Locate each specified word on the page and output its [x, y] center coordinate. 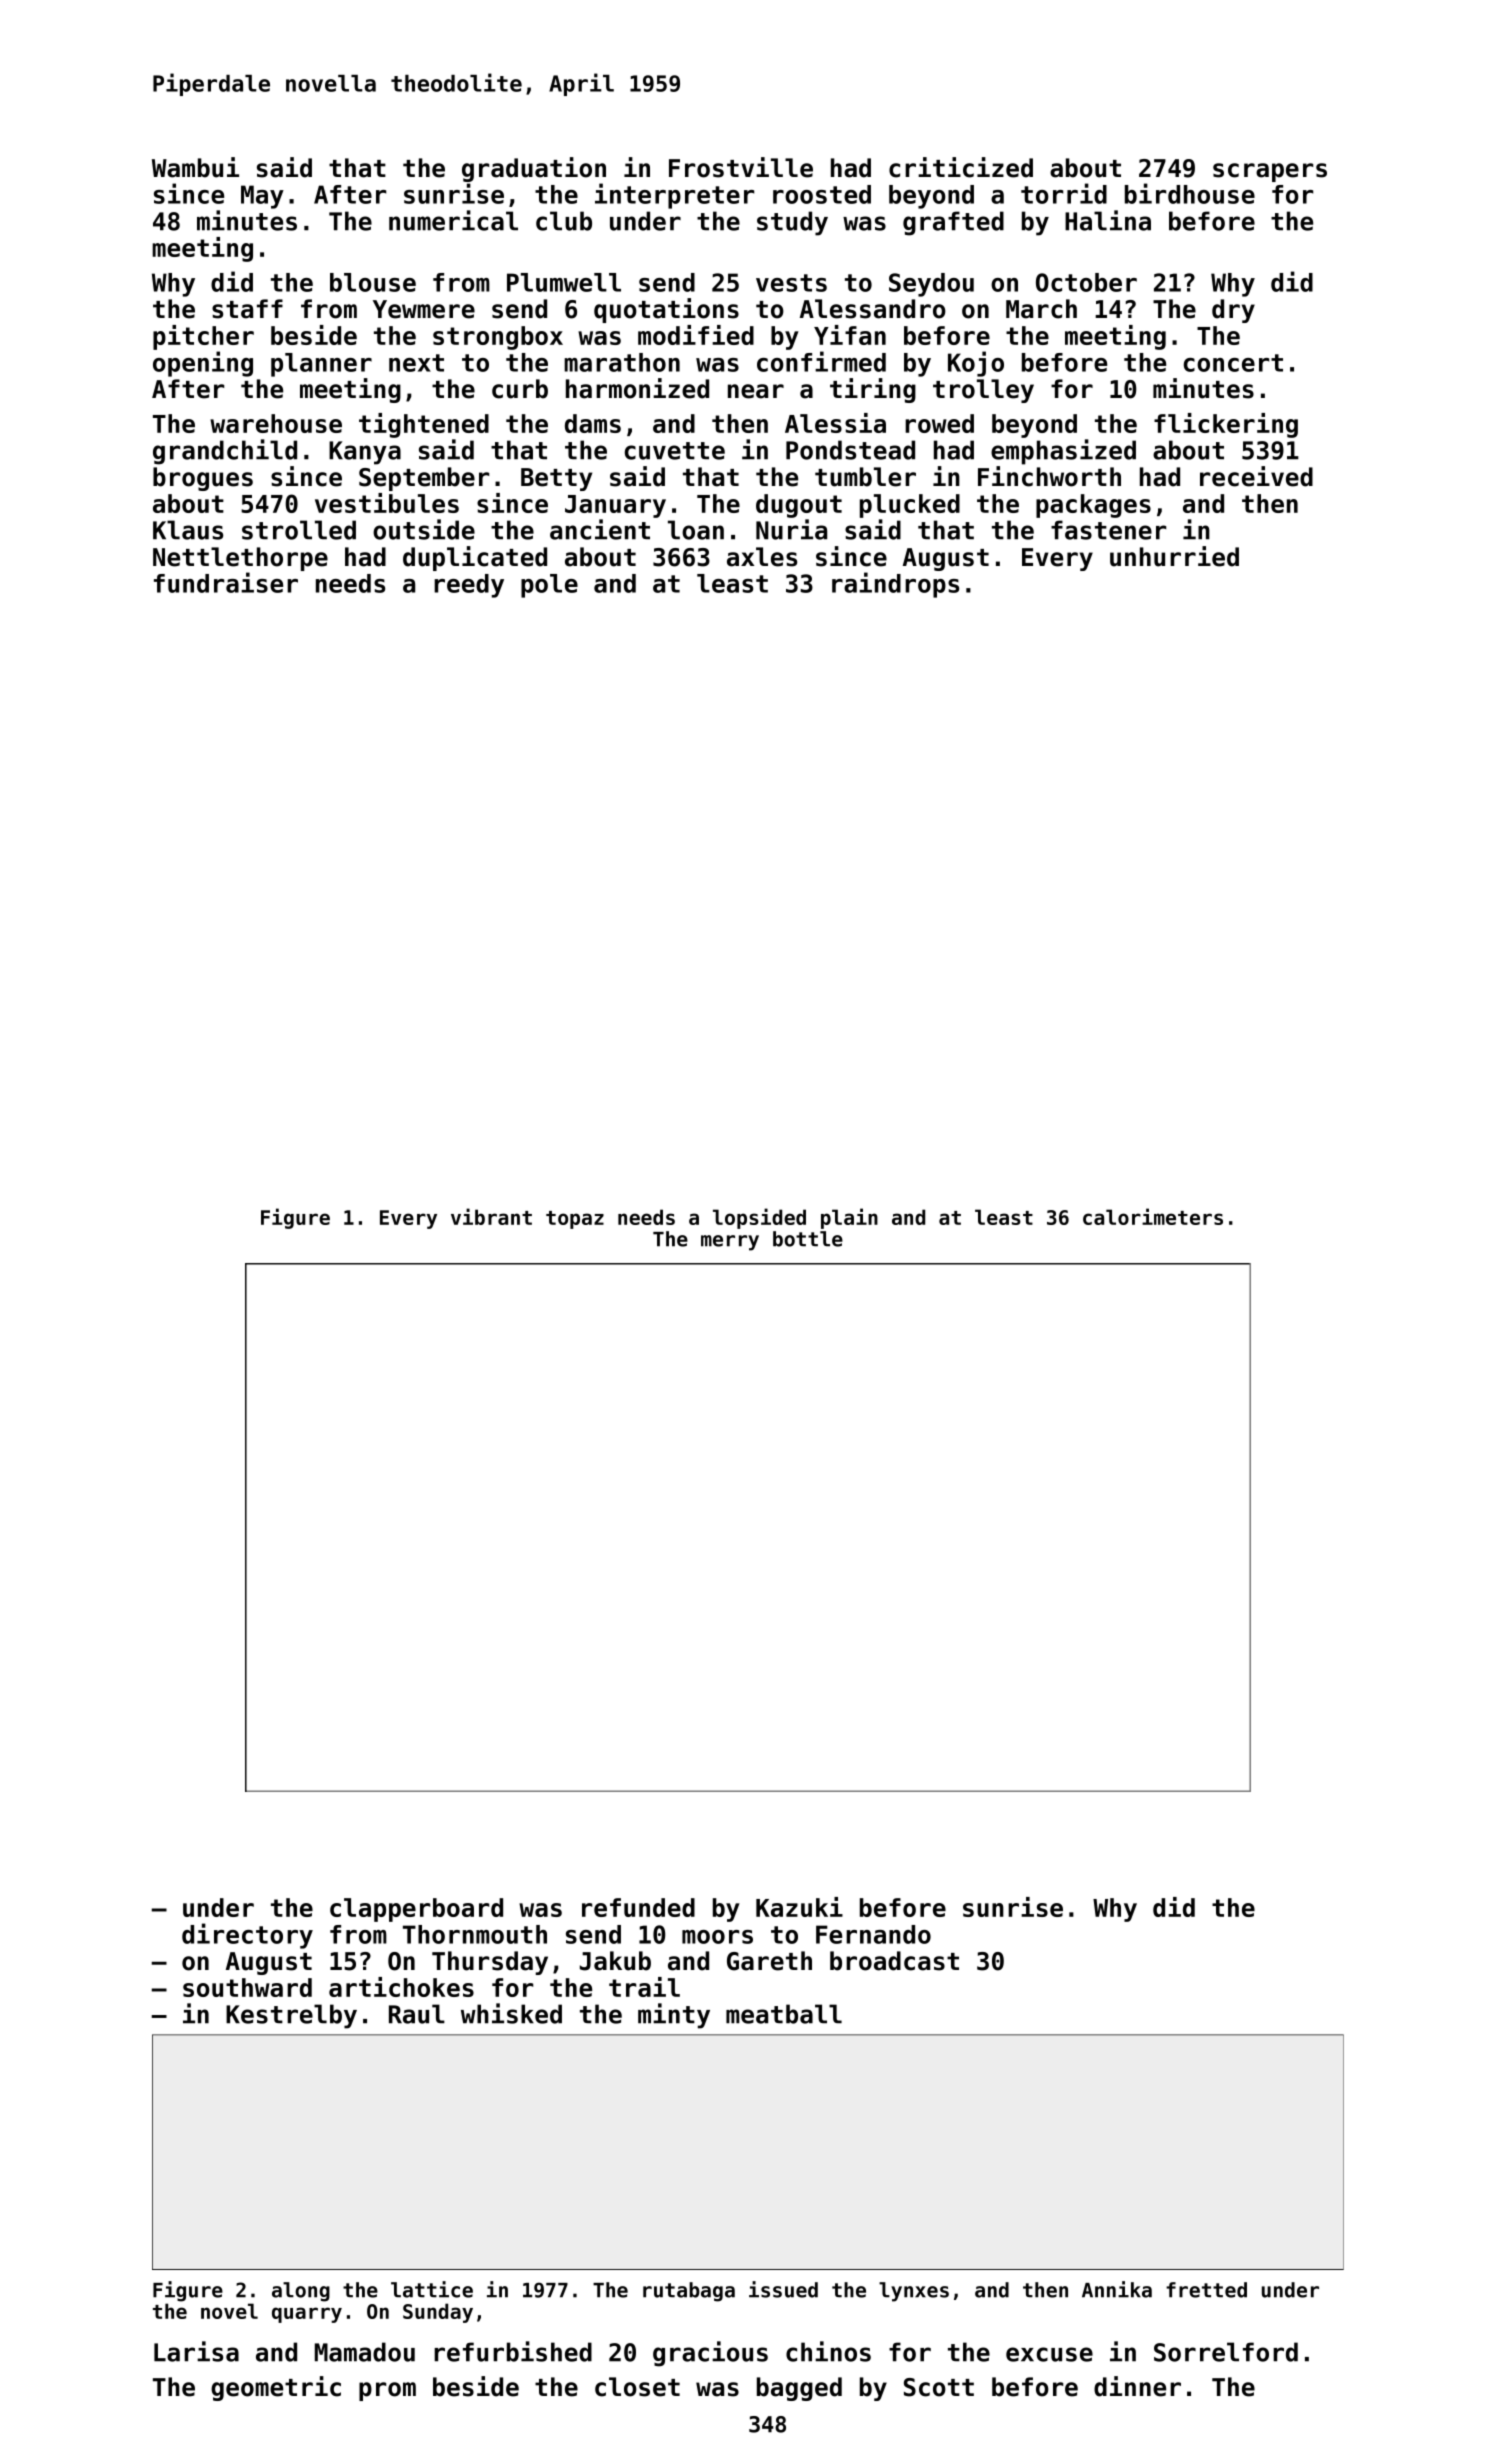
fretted [1206, 2290]
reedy [469, 586]
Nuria [791, 529]
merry [730, 1243]
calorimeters [1153, 1216]
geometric [276, 2388]
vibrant [491, 1216]
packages [1093, 506]
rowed [939, 423]
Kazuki [799, 1907]
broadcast [894, 1961]
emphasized [1063, 452]
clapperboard [416, 1910]
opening [203, 364]
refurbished [513, 2351]
